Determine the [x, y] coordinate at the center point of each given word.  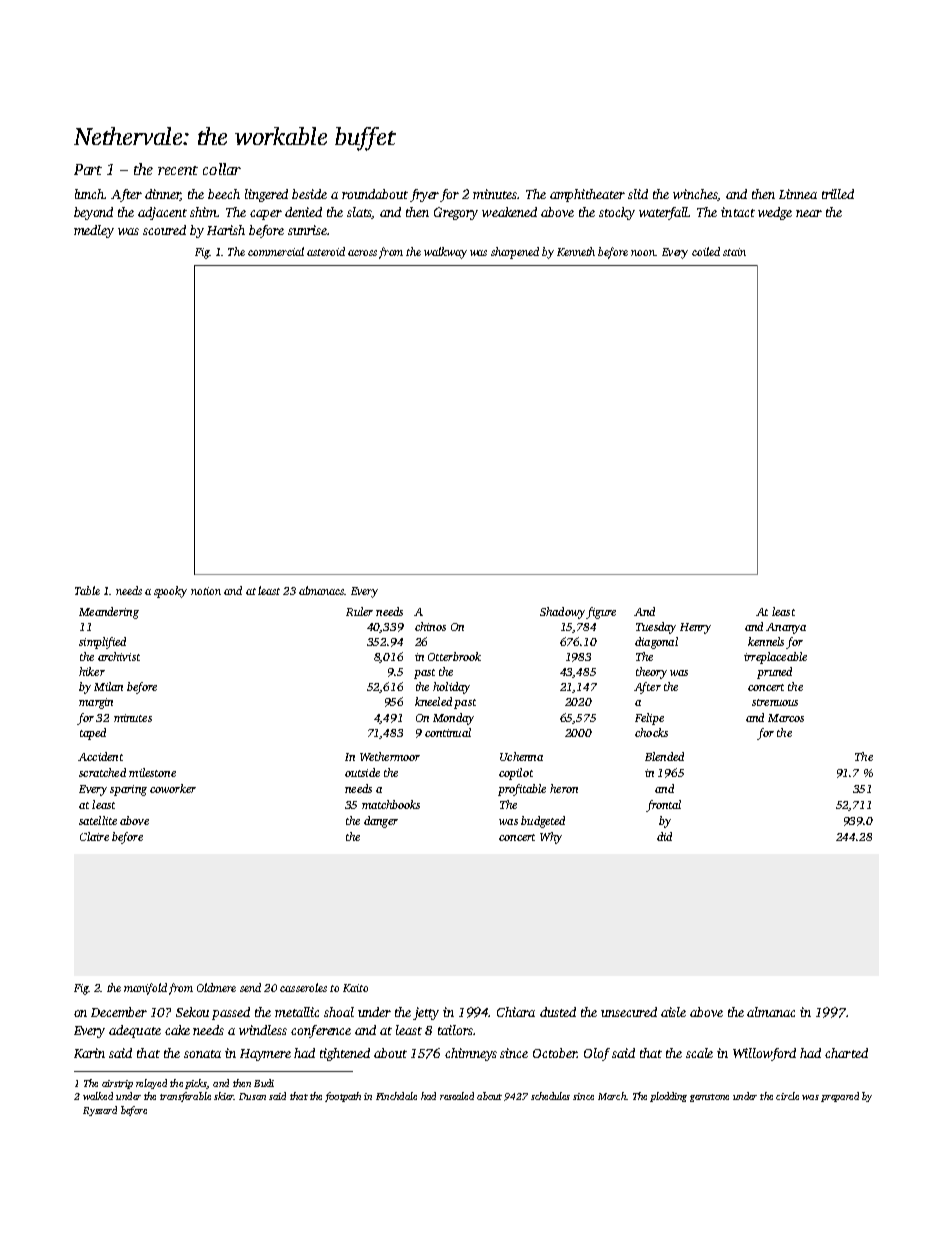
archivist [119, 656]
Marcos [786, 718]
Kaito [355, 988]
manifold [145, 989]
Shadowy [562, 613]
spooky [170, 592]
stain [734, 252]
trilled [838, 194]
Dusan [252, 1096]
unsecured [629, 1012]
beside [309, 194]
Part [88, 169]
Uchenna [521, 756]
